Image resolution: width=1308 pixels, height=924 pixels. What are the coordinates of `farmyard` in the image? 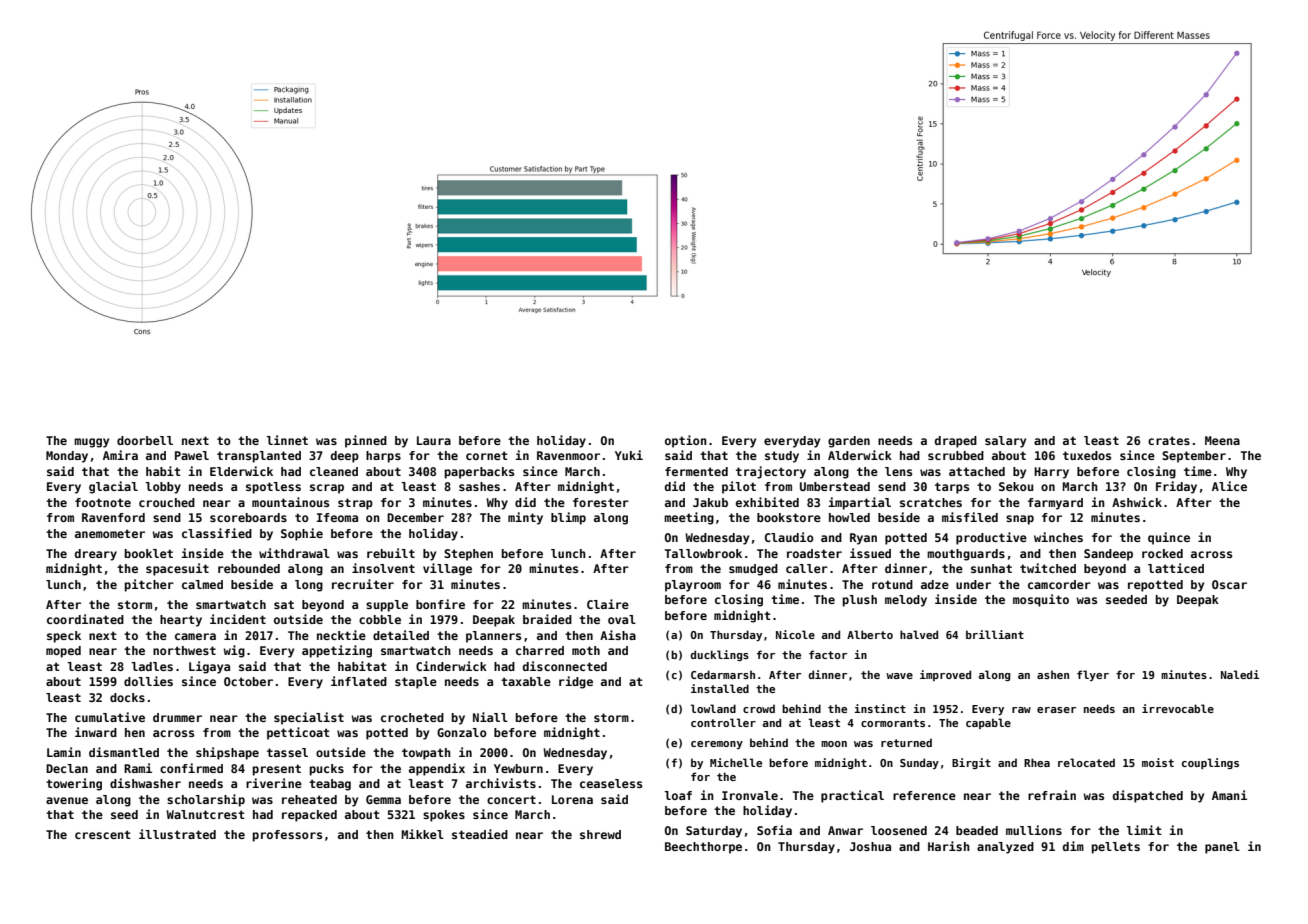 It's located at (1055, 504).
